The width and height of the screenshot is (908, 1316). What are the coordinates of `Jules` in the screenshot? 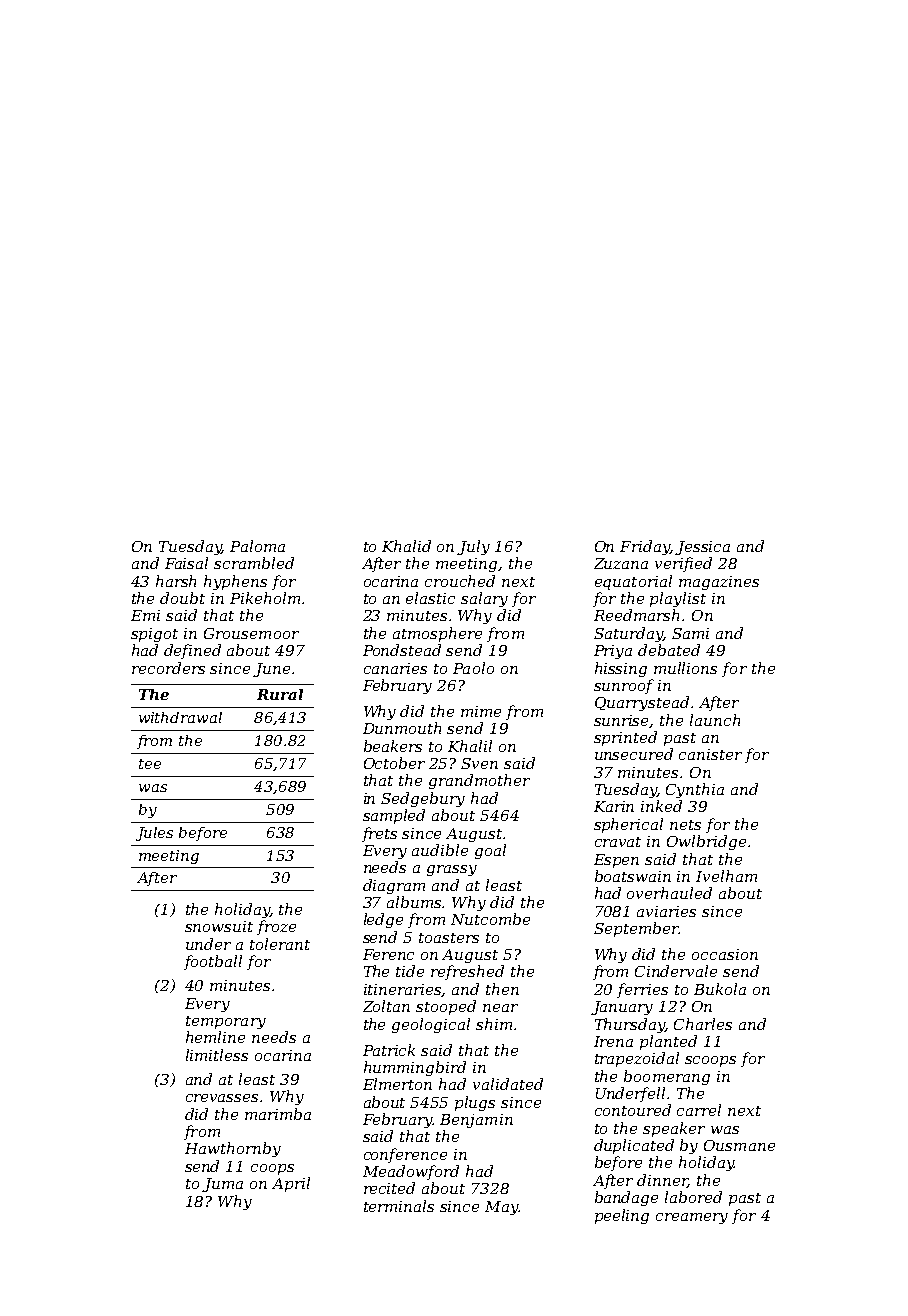 It's located at (154, 834).
